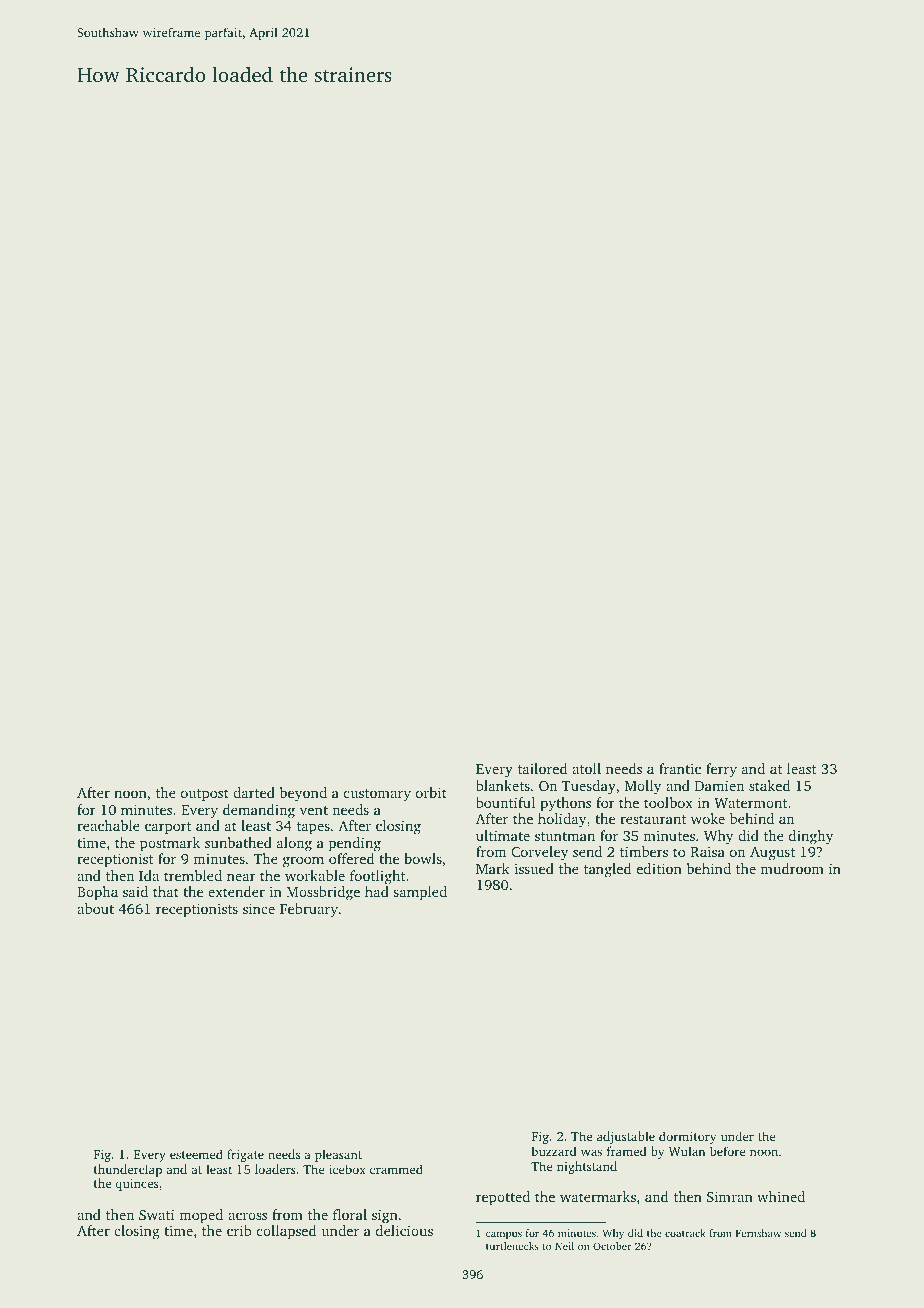 This image has height=1308, width=924. What do you see at coordinates (504, 1235) in the image?
I see `campus` at bounding box center [504, 1235].
